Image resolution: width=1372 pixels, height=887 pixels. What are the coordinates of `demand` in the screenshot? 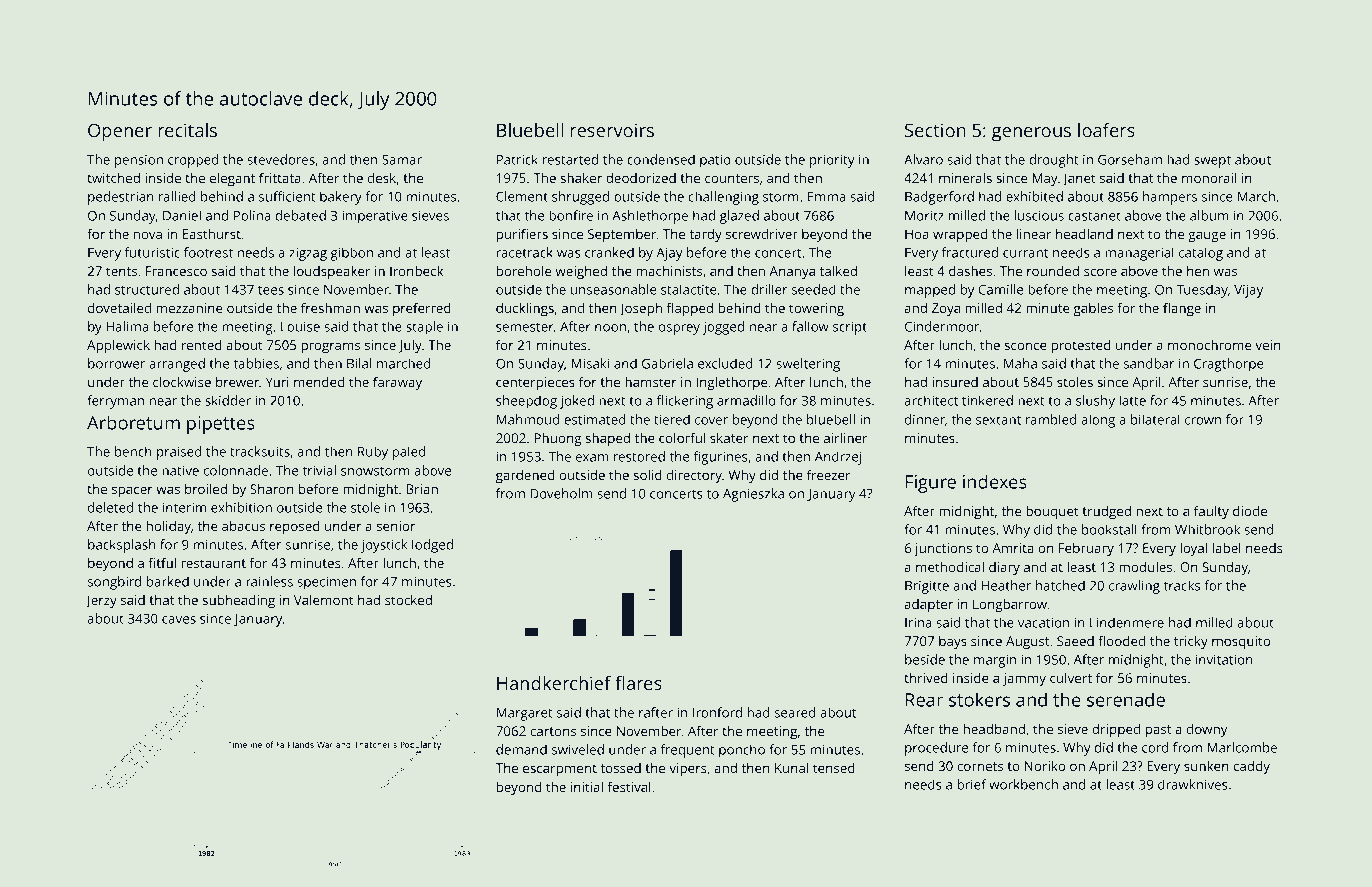 It's located at (521, 749).
